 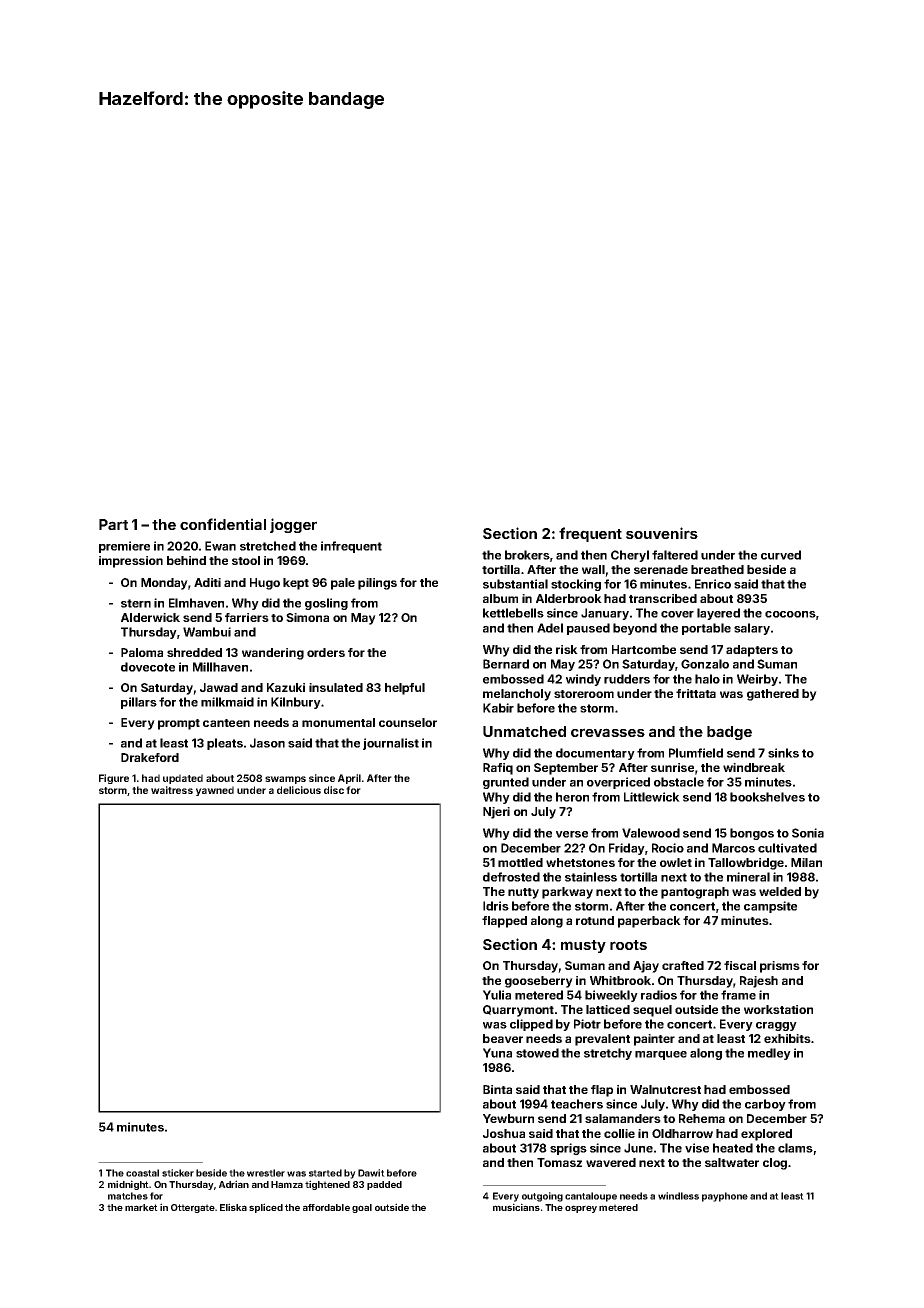 What do you see at coordinates (141, 1207) in the screenshot?
I see `market` at bounding box center [141, 1207].
